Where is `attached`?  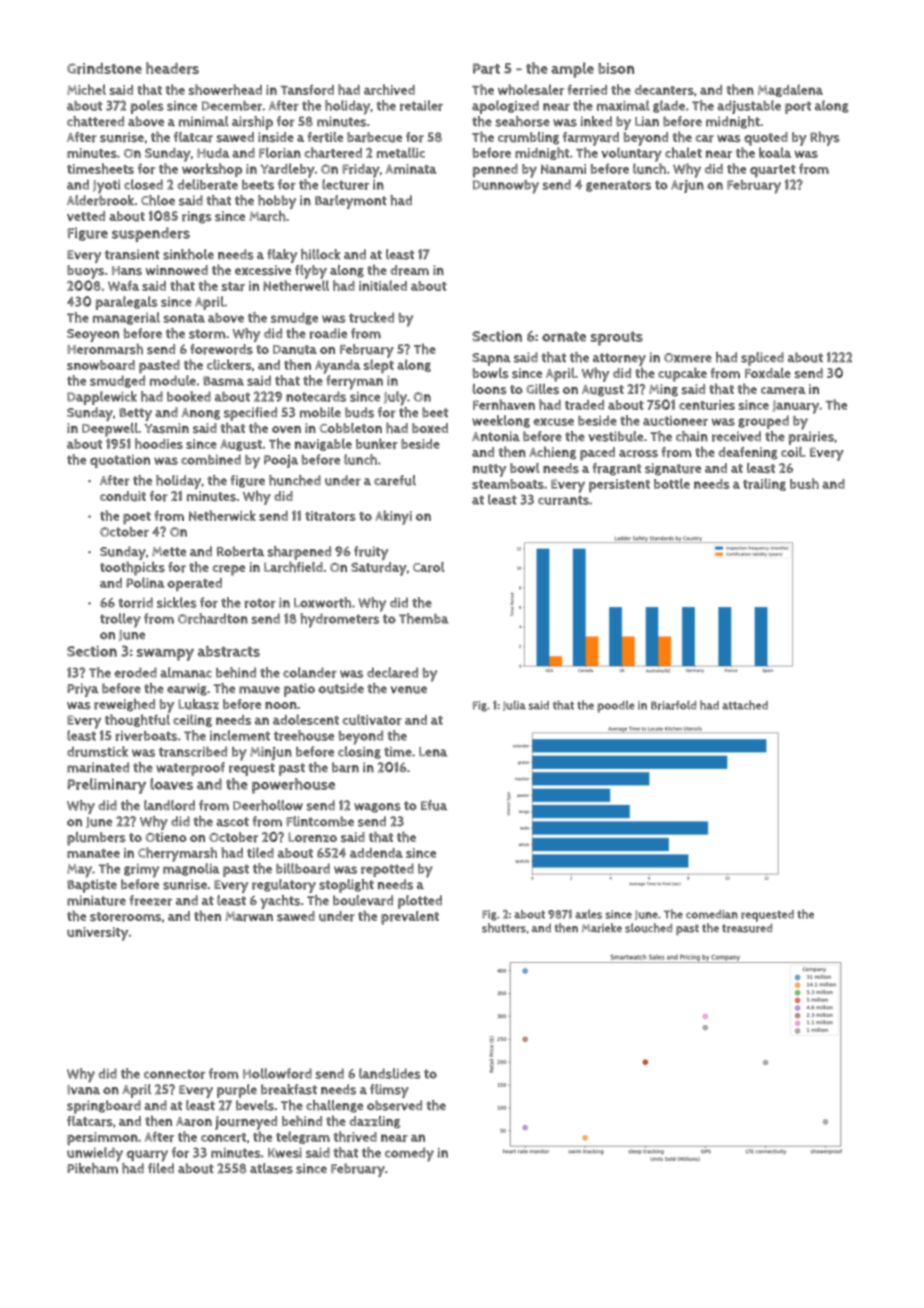
attached is located at coordinates (745, 705).
